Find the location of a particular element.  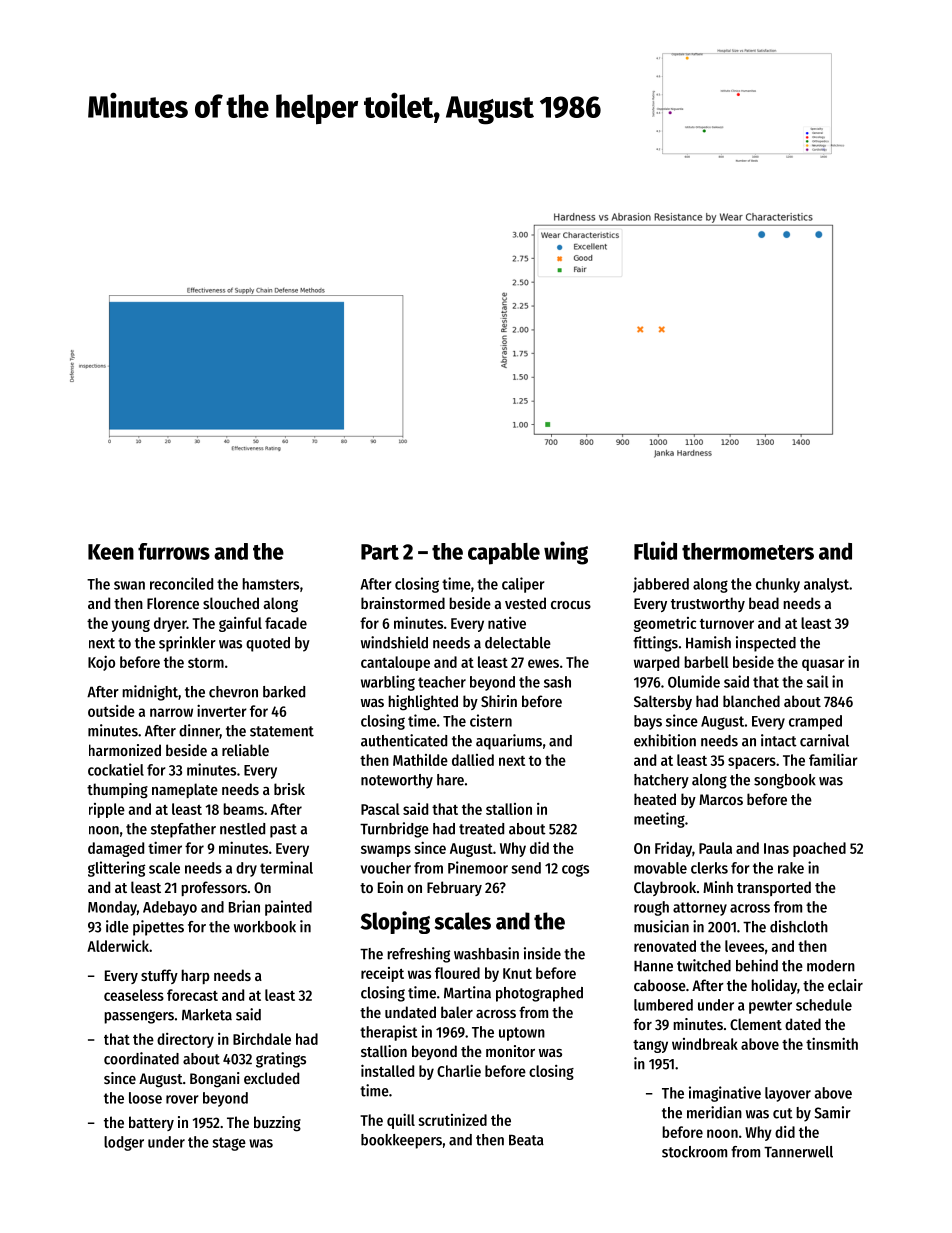

caliper is located at coordinates (523, 585).
